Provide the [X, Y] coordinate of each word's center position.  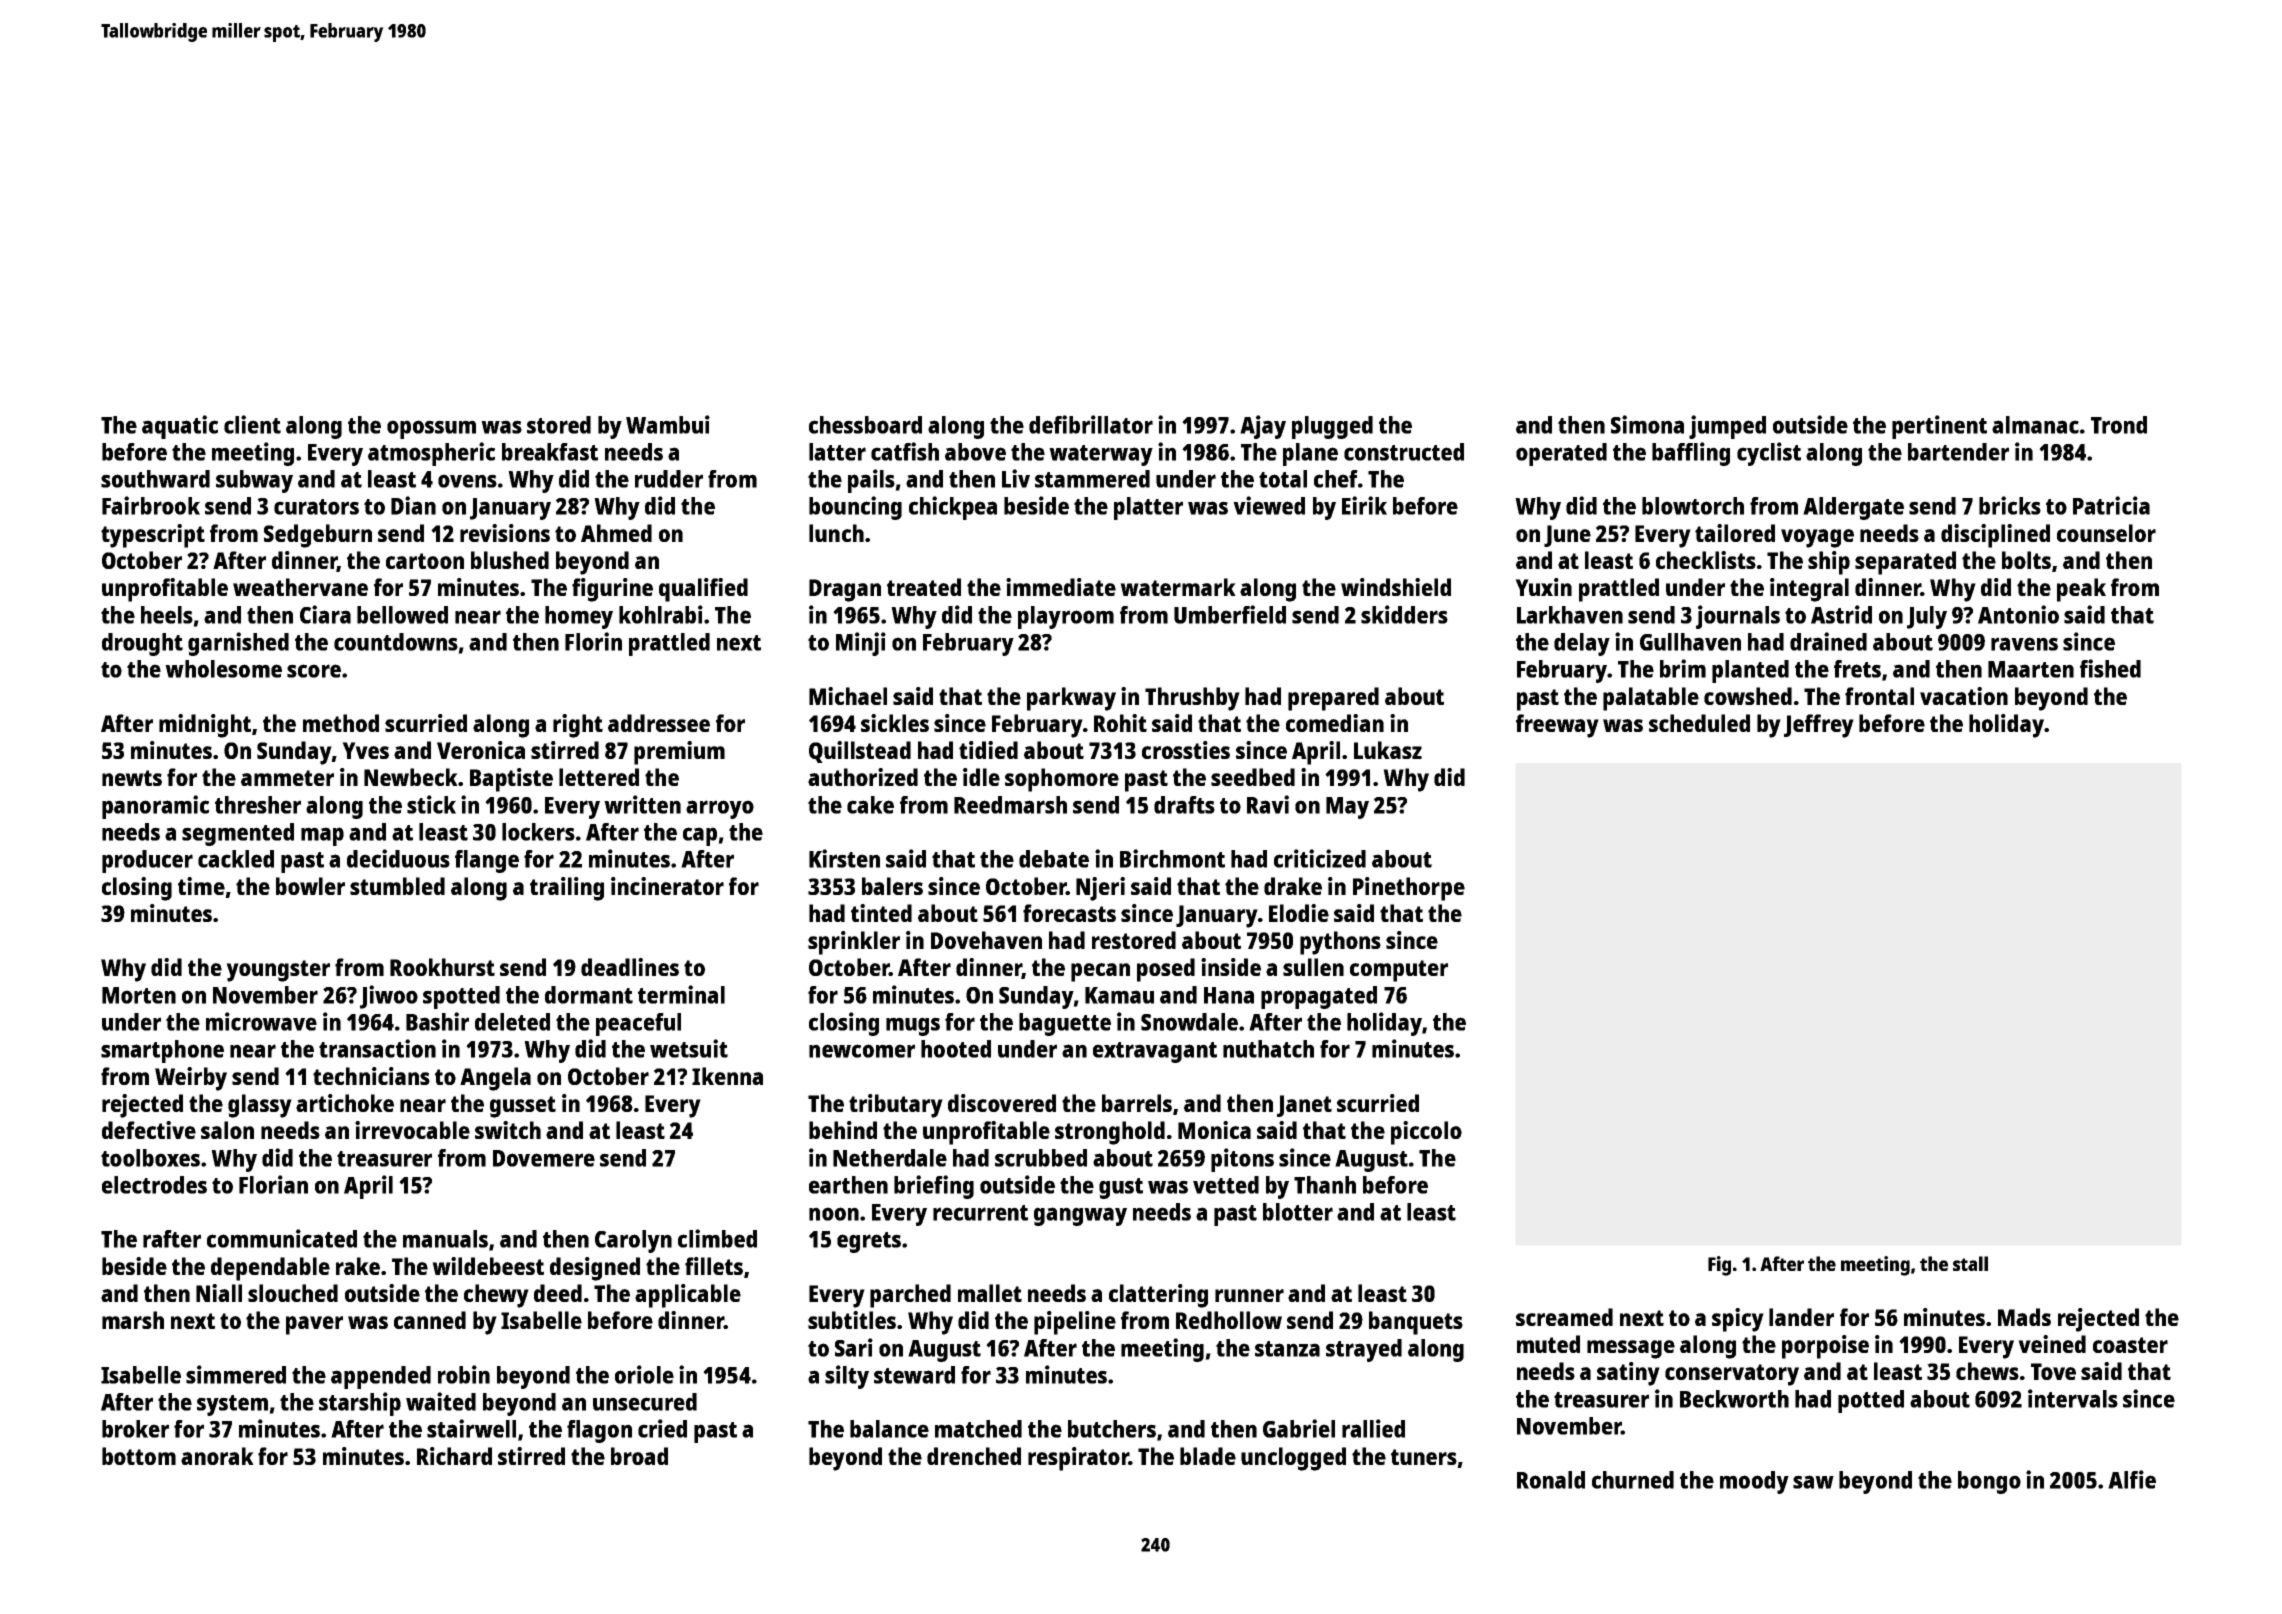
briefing [934, 1187]
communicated [282, 1238]
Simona [1647, 424]
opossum [431, 429]
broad [639, 1456]
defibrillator [1091, 424]
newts [132, 778]
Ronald [1551, 1480]
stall [1970, 1263]
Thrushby [1192, 699]
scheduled [1699, 723]
